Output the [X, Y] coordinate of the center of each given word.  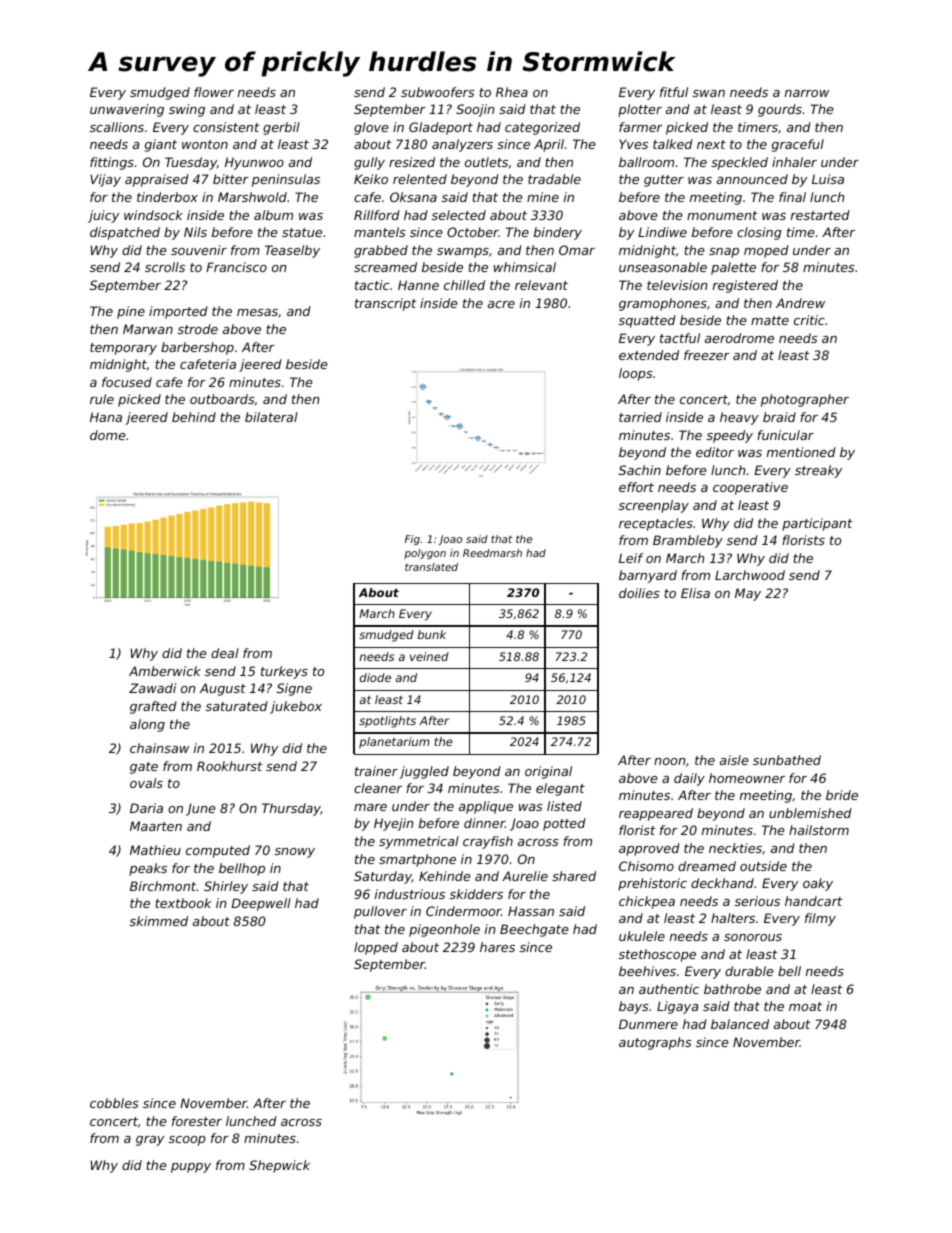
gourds [780, 110]
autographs [655, 1043]
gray [150, 1141]
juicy [103, 216]
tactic [372, 285]
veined [429, 656]
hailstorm [819, 830]
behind [194, 417]
